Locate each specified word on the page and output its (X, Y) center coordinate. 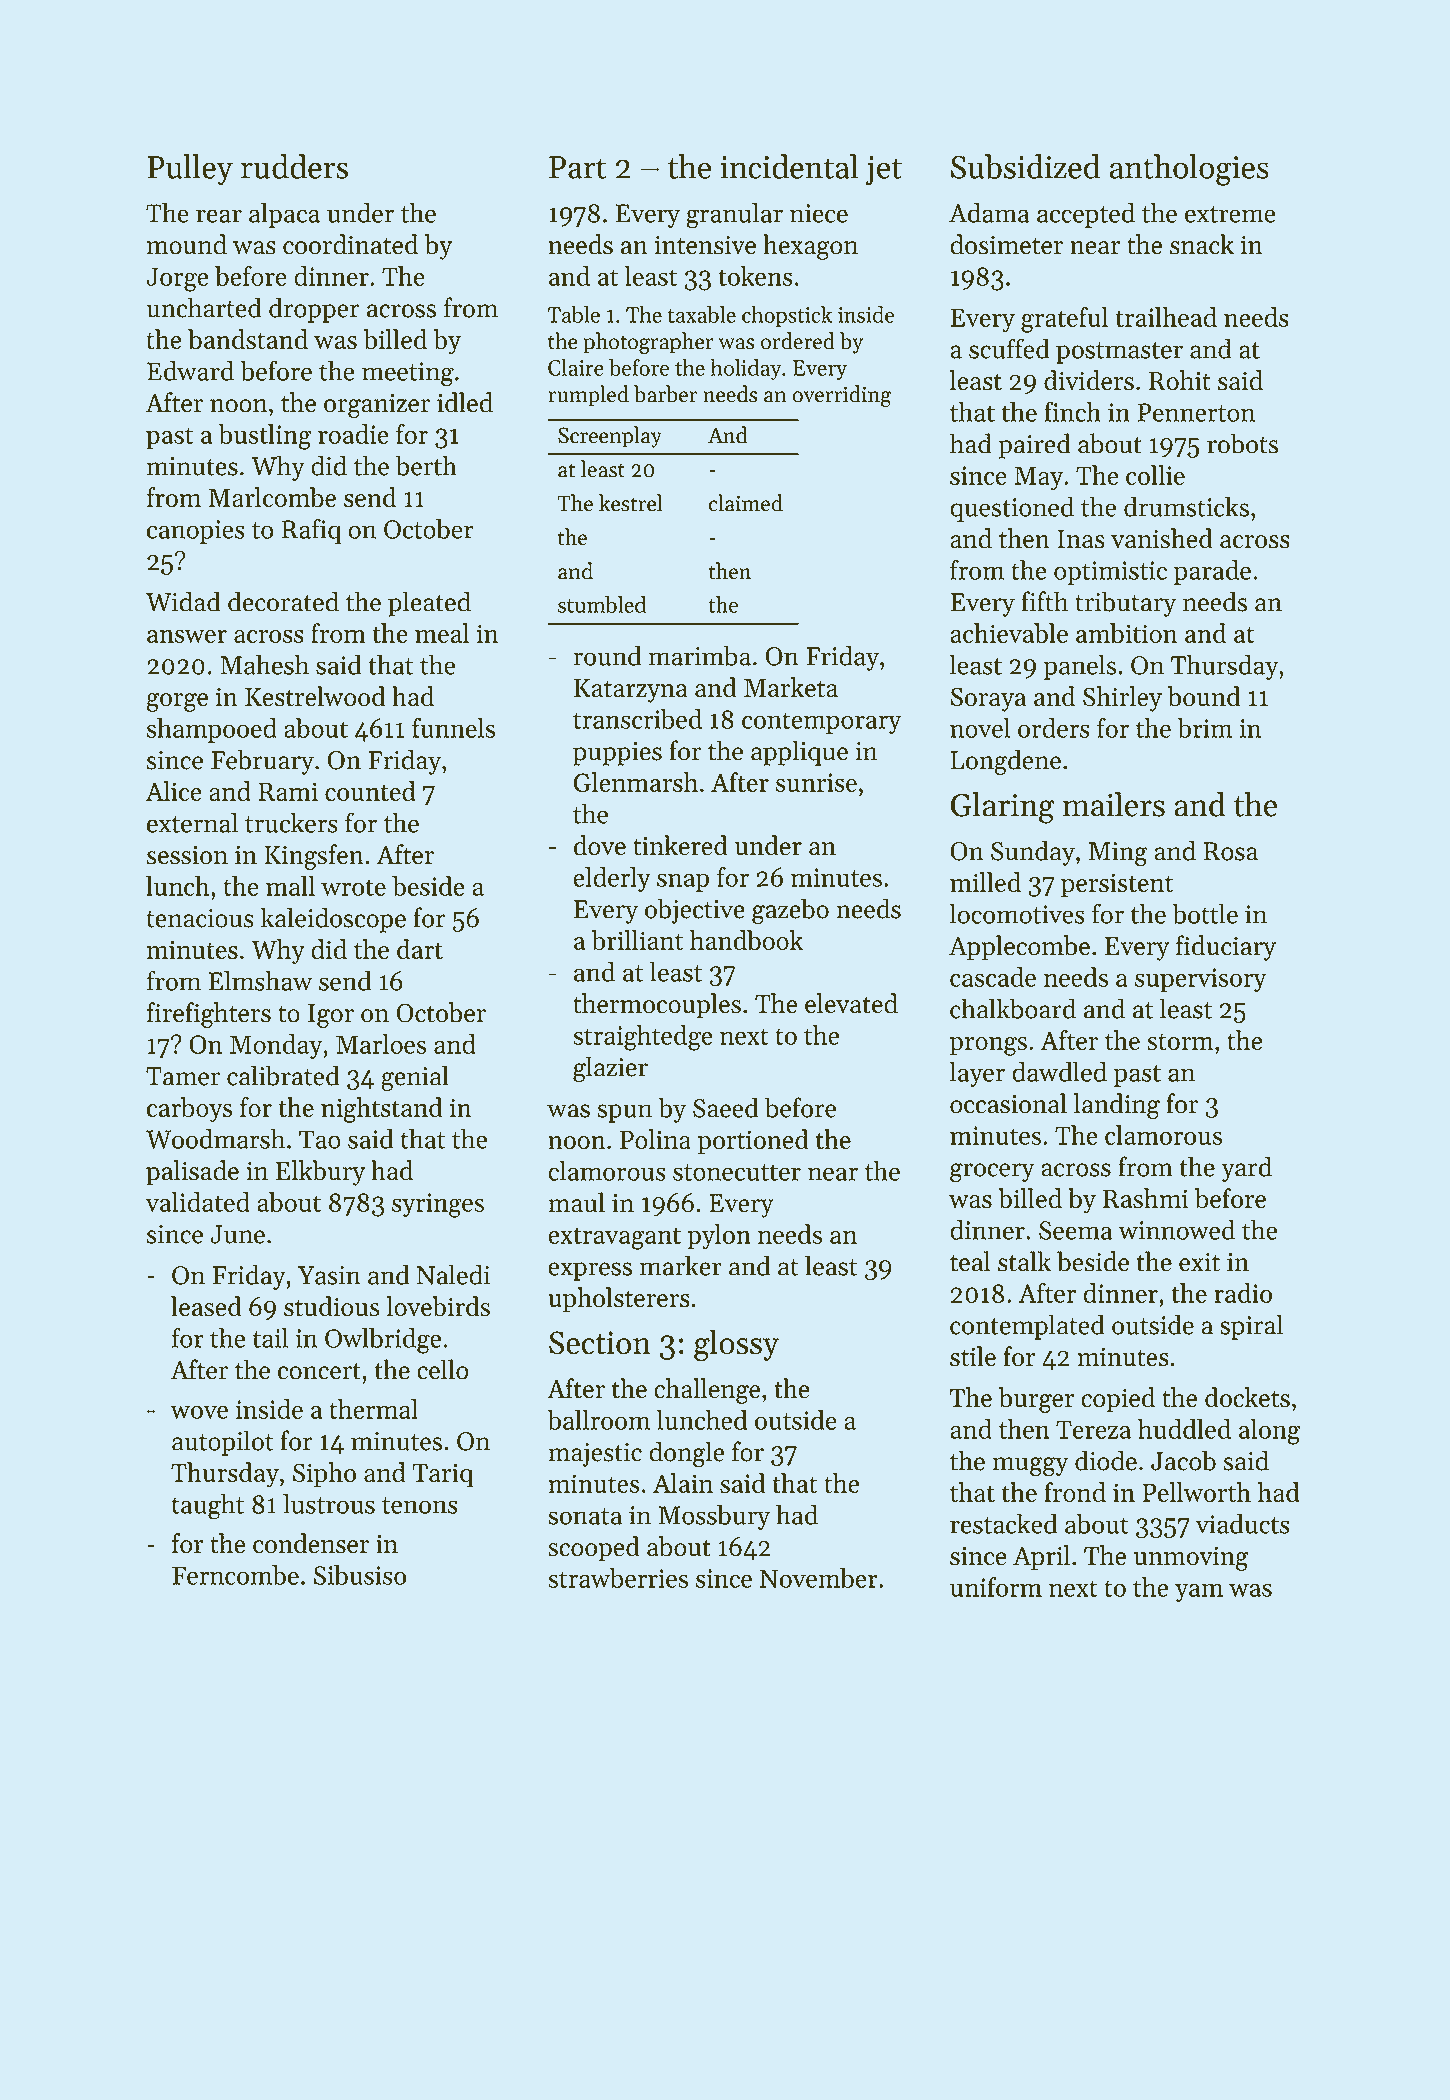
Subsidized (1025, 166)
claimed (746, 503)
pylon (719, 1236)
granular (734, 216)
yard (1246, 1169)
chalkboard (1013, 1008)
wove (199, 1412)
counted (370, 791)
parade (1212, 572)
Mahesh (264, 664)
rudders (294, 166)
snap (683, 882)
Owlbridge (383, 1341)
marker (680, 1265)
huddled (1184, 1429)
